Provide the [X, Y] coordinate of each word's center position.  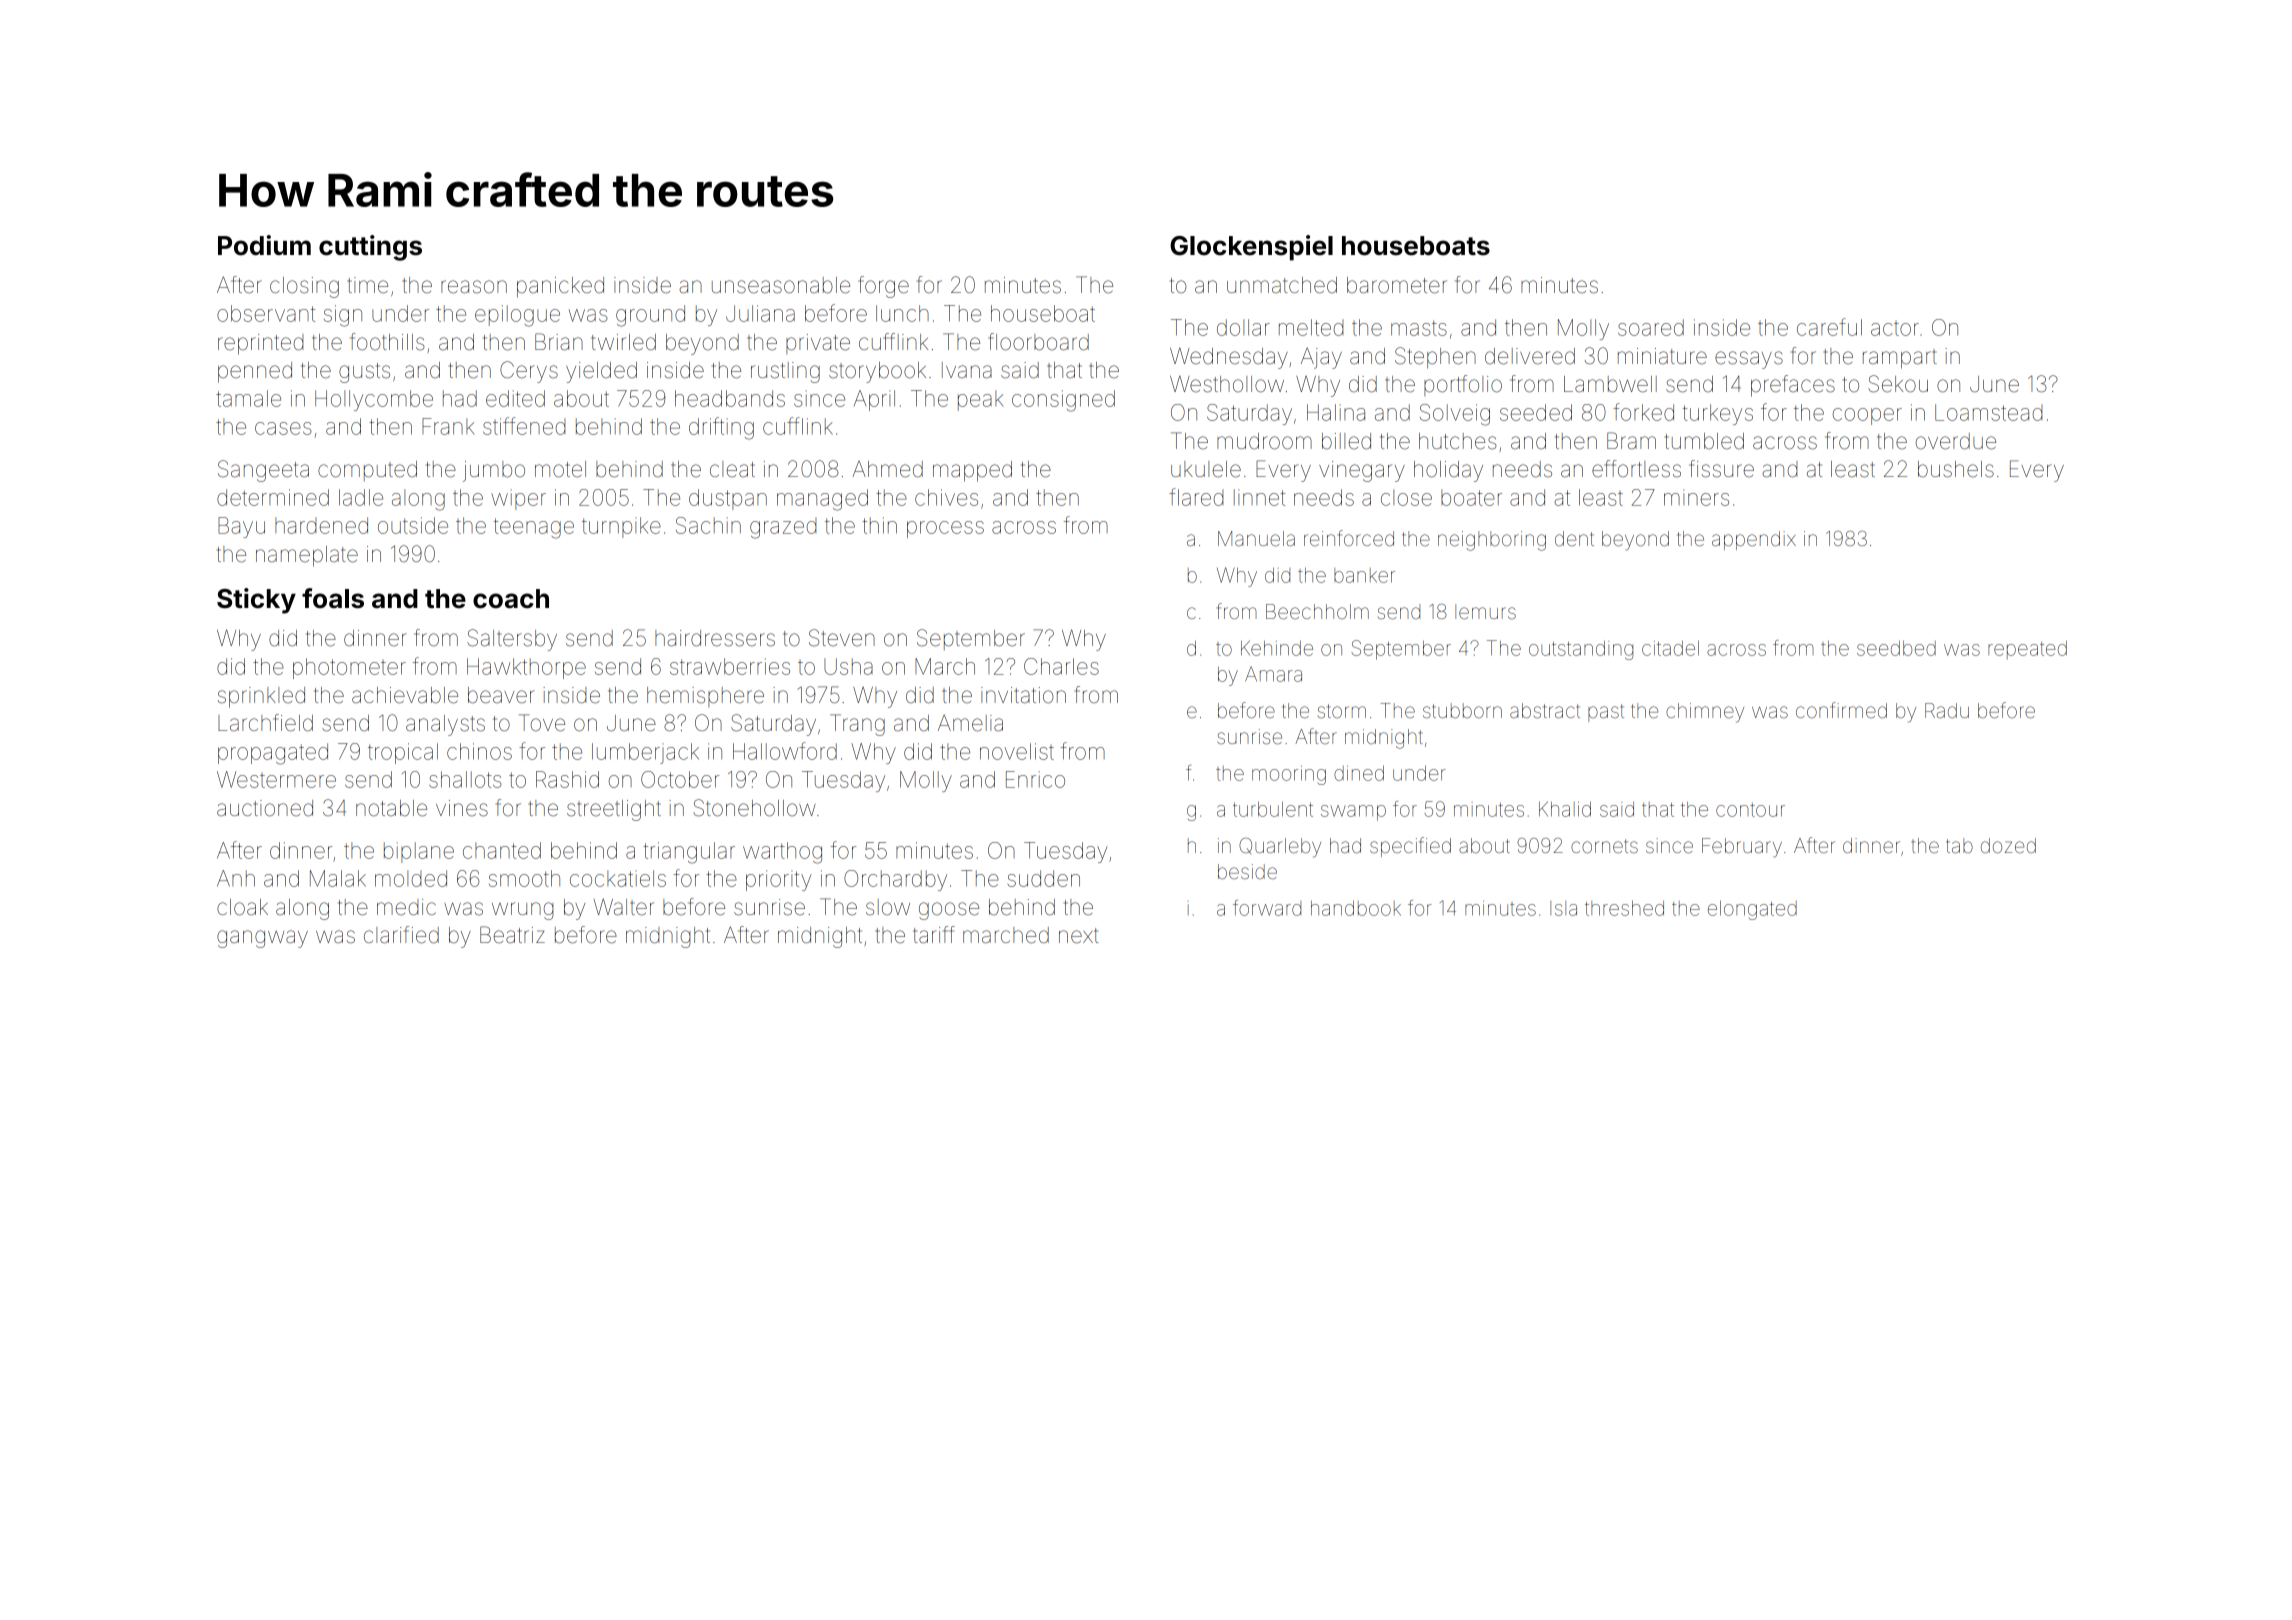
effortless [1636, 469]
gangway [262, 939]
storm [1342, 711]
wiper [518, 499]
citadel [1670, 648]
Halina [1336, 412]
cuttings [370, 248]
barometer [1397, 285]
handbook [1356, 908]
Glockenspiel [1251, 248]
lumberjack [645, 753]
